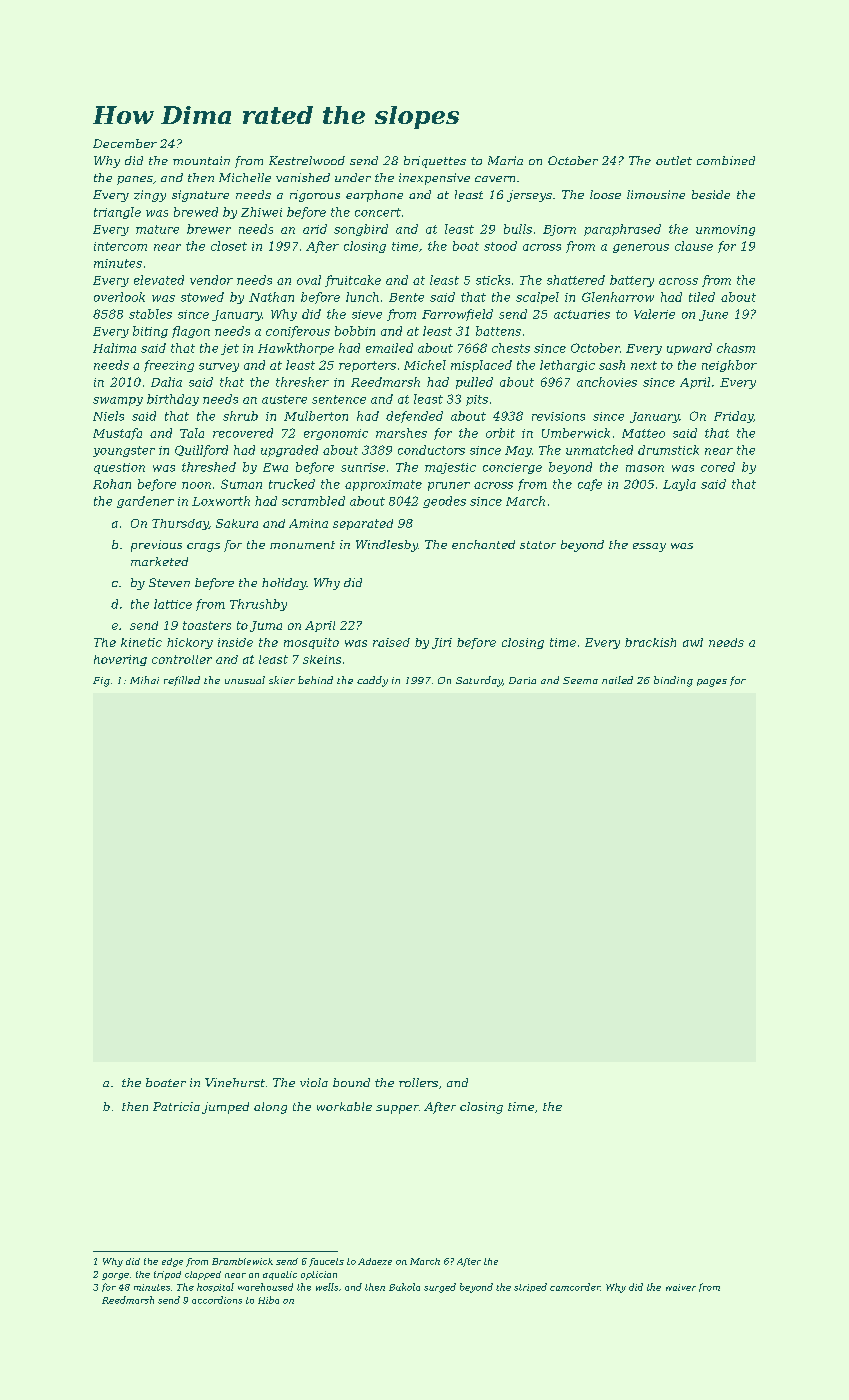 Image resolution: width=849 pixels, height=1400 pixels. Describe the element at coordinates (351, 1082) in the page. I see `bound` at that location.
